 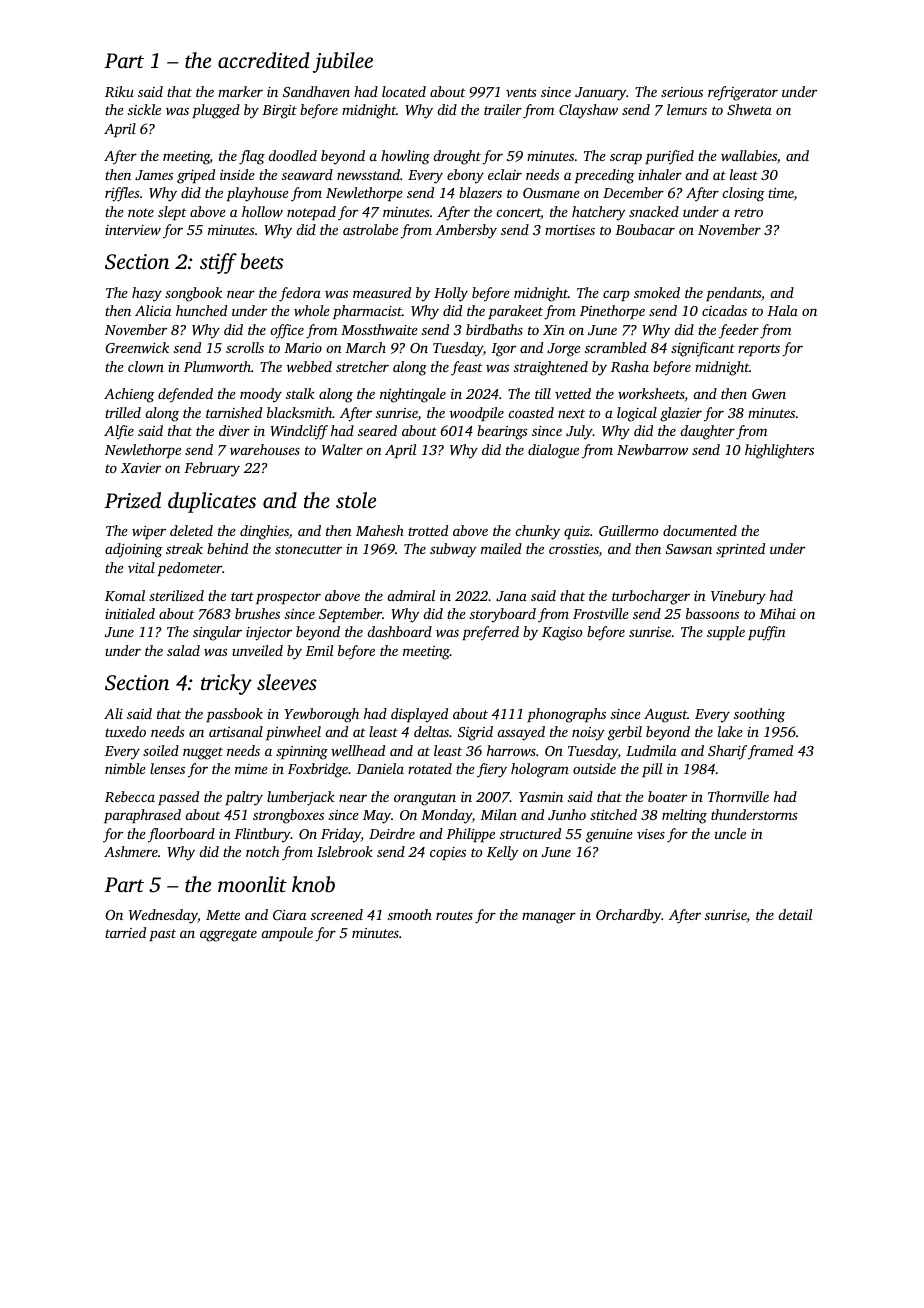 I want to click on adjoining, so click(x=134, y=550).
